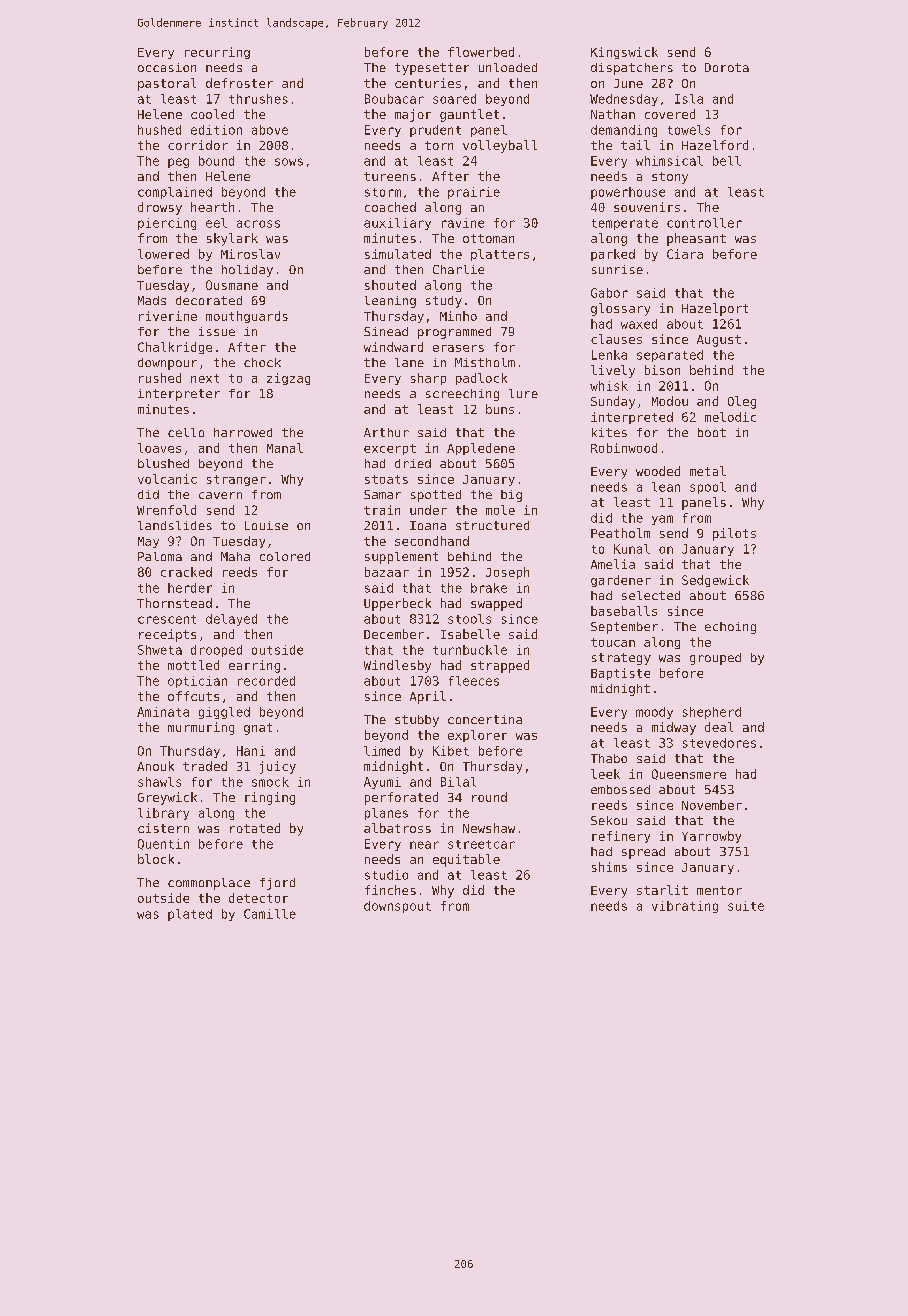 This screenshot has width=908, height=1316. What do you see at coordinates (258, 99) in the screenshot?
I see `thrushes` at bounding box center [258, 99].
